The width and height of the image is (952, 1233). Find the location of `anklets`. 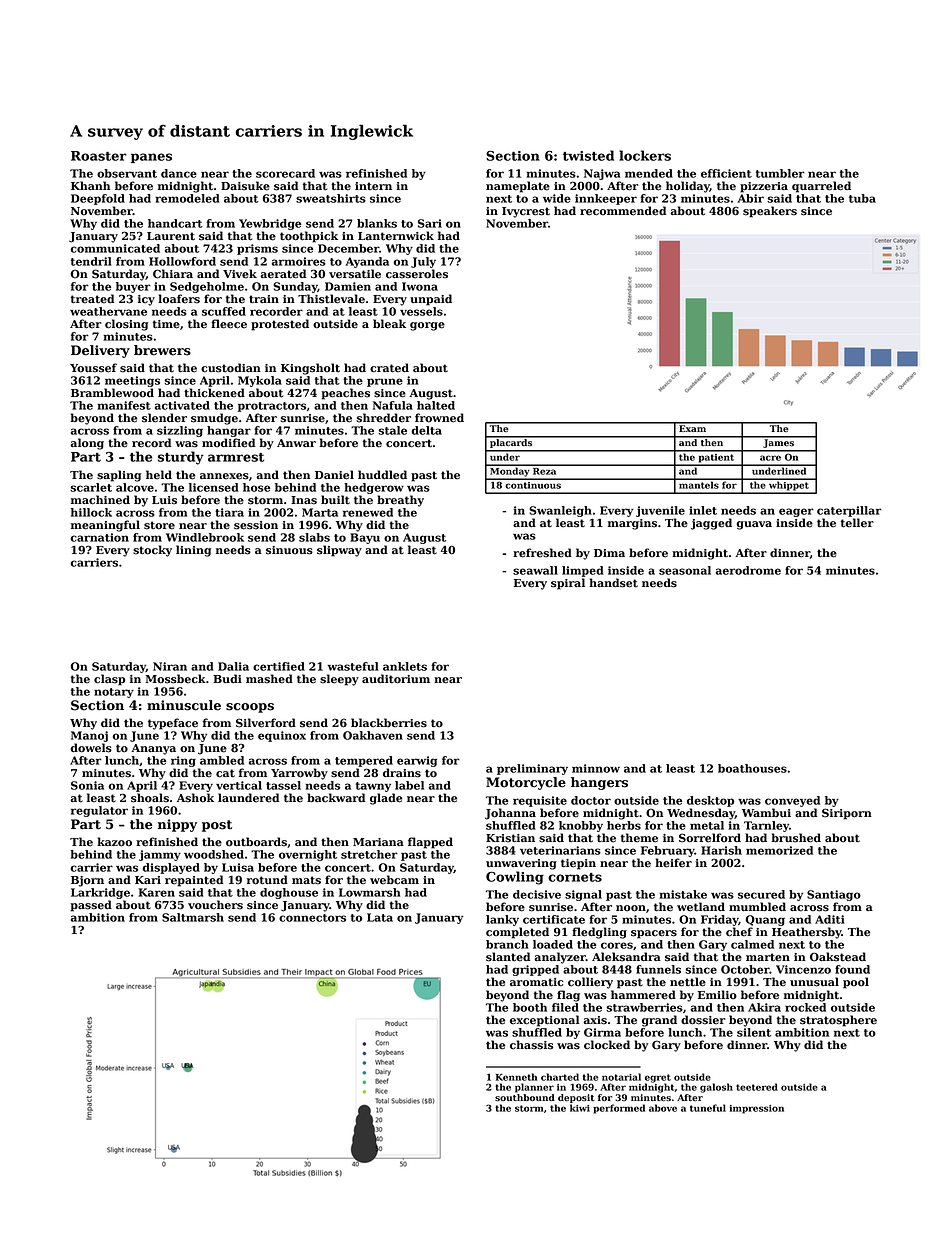

anklets is located at coordinates (405, 666).
